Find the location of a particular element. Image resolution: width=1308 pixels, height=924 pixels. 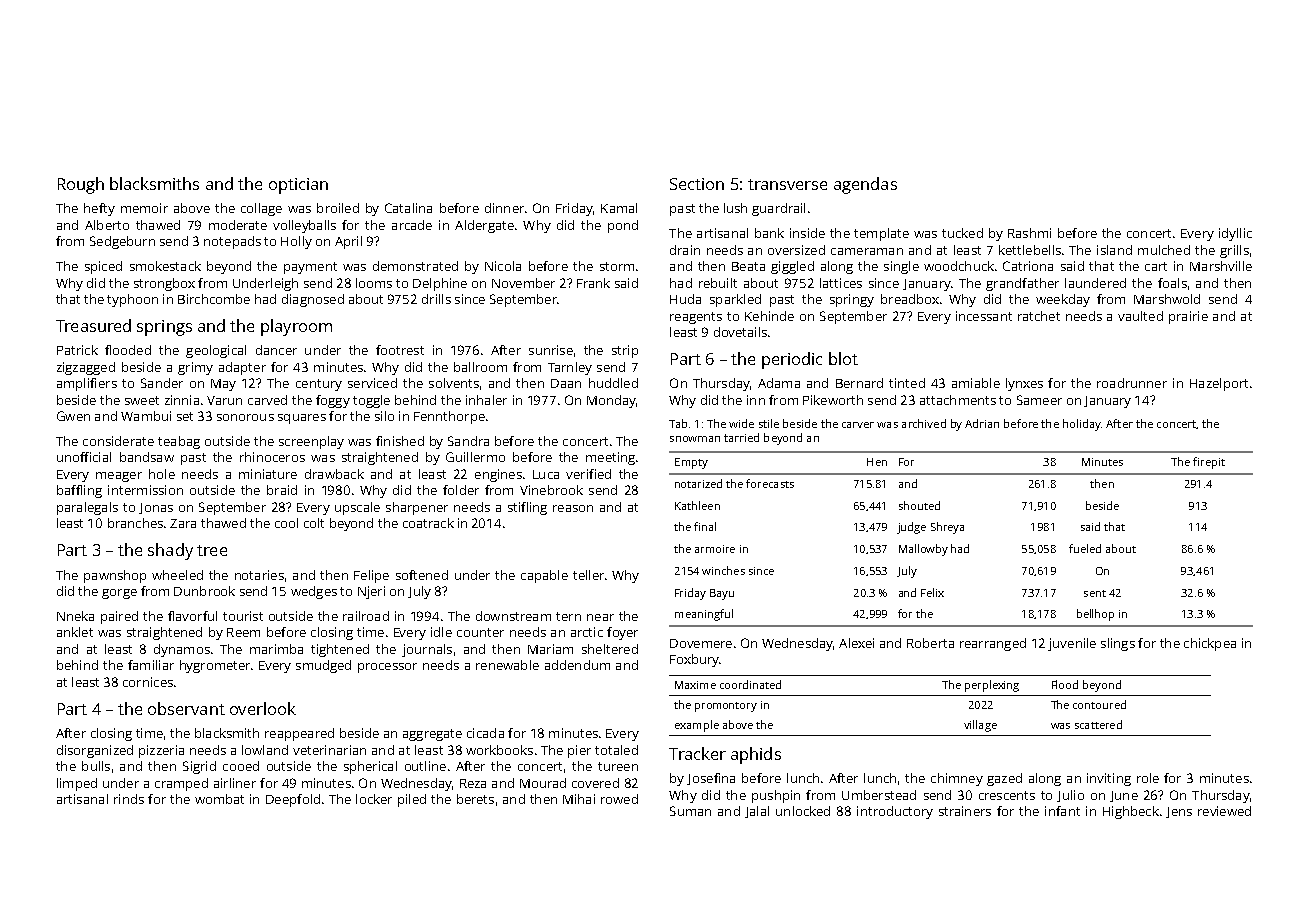

dinner is located at coordinates (504, 208).
